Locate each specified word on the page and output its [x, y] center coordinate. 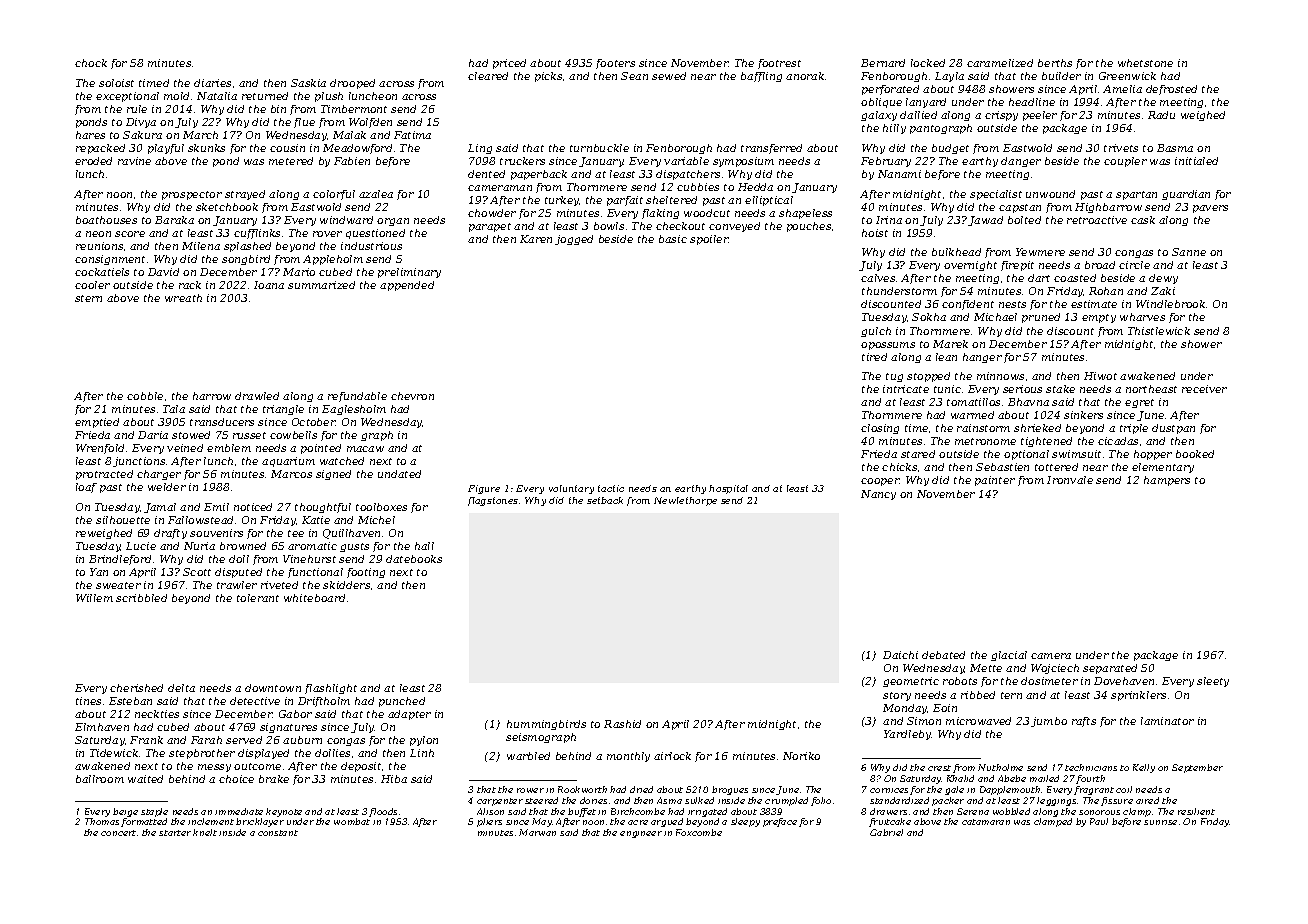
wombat [352, 821]
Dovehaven [1124, 681]
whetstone [1145, 63]
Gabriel [886, 832]
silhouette [123, 520]
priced [509, 64]
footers [615, 64]
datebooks [414, 559]
